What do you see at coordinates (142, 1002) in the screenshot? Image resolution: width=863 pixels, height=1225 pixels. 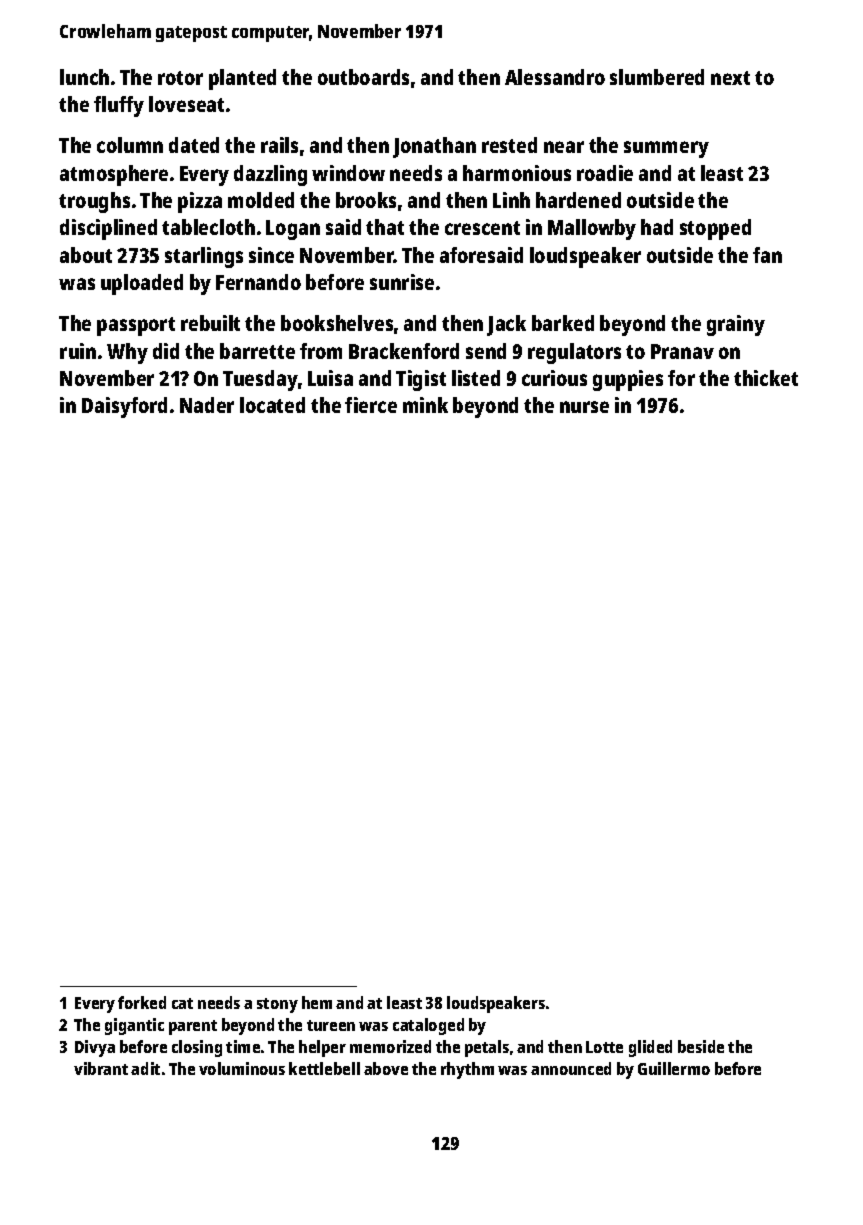 I see `forked` at bounding box center [142, 1002].
